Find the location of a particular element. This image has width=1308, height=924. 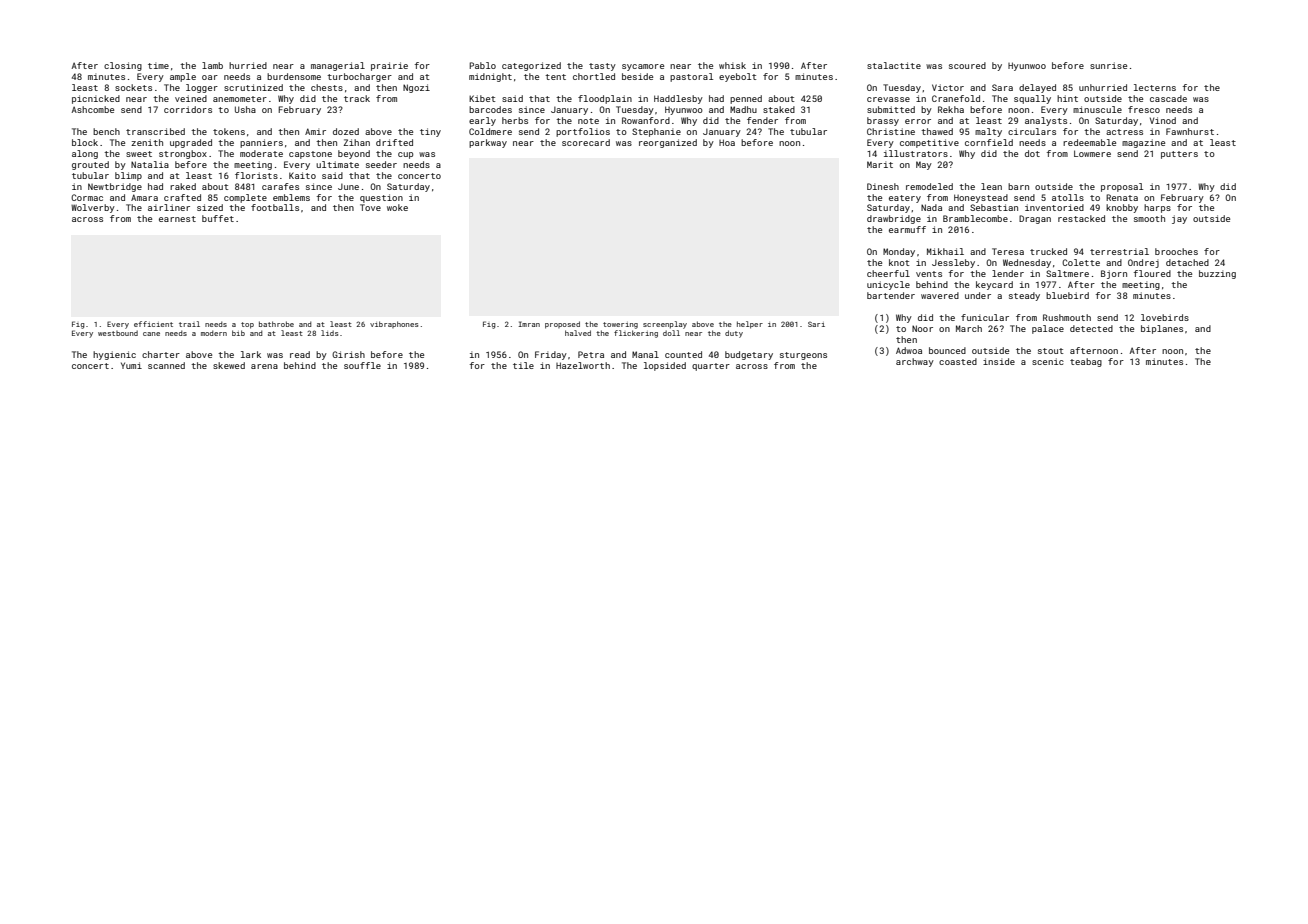

Rekha is located at coordinates (951, 109).
